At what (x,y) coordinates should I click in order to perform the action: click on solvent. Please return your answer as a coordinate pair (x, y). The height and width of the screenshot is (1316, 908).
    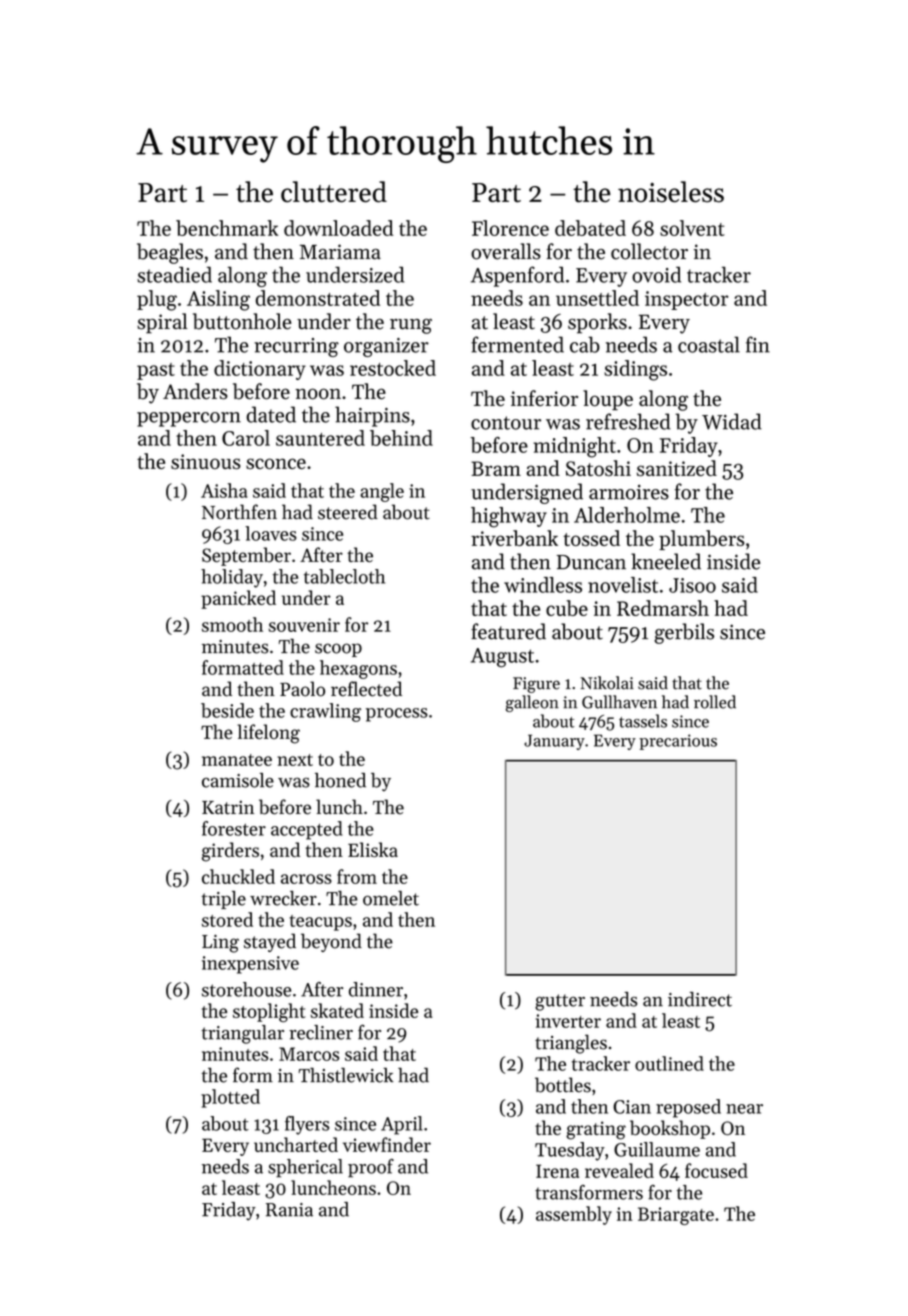
    Looking at the image, I should click on (692, 228).
